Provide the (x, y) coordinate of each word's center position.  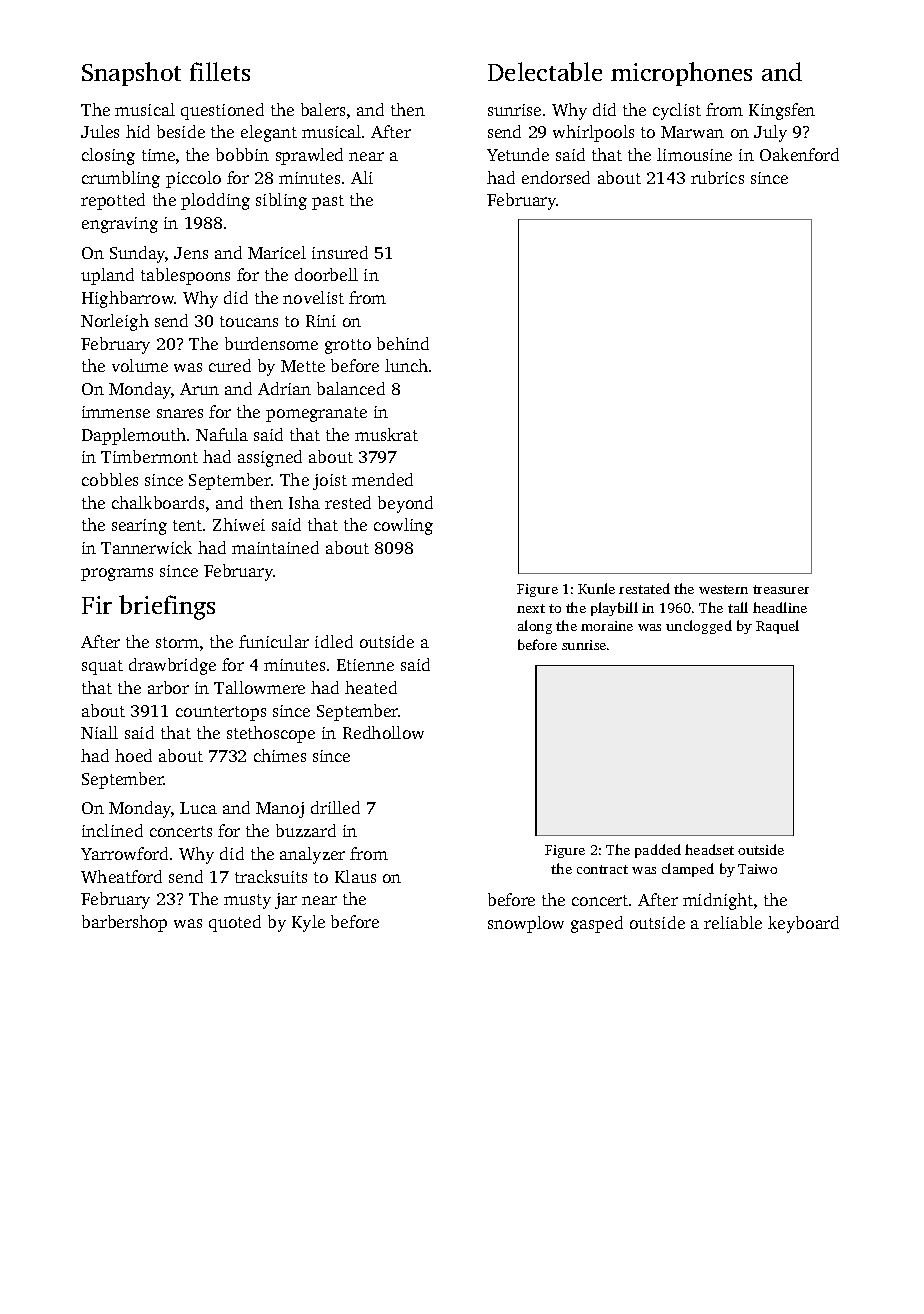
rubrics (717, 177)
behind (403, 343)
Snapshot (131, 74)
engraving (120, 225)
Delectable (545, 71)
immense (116, 412)
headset (709, 849)
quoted (235, 923)
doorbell (326, 274)
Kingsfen (782, 111)
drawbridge (172, 666)
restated (644, 588)
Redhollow (383, 732)
